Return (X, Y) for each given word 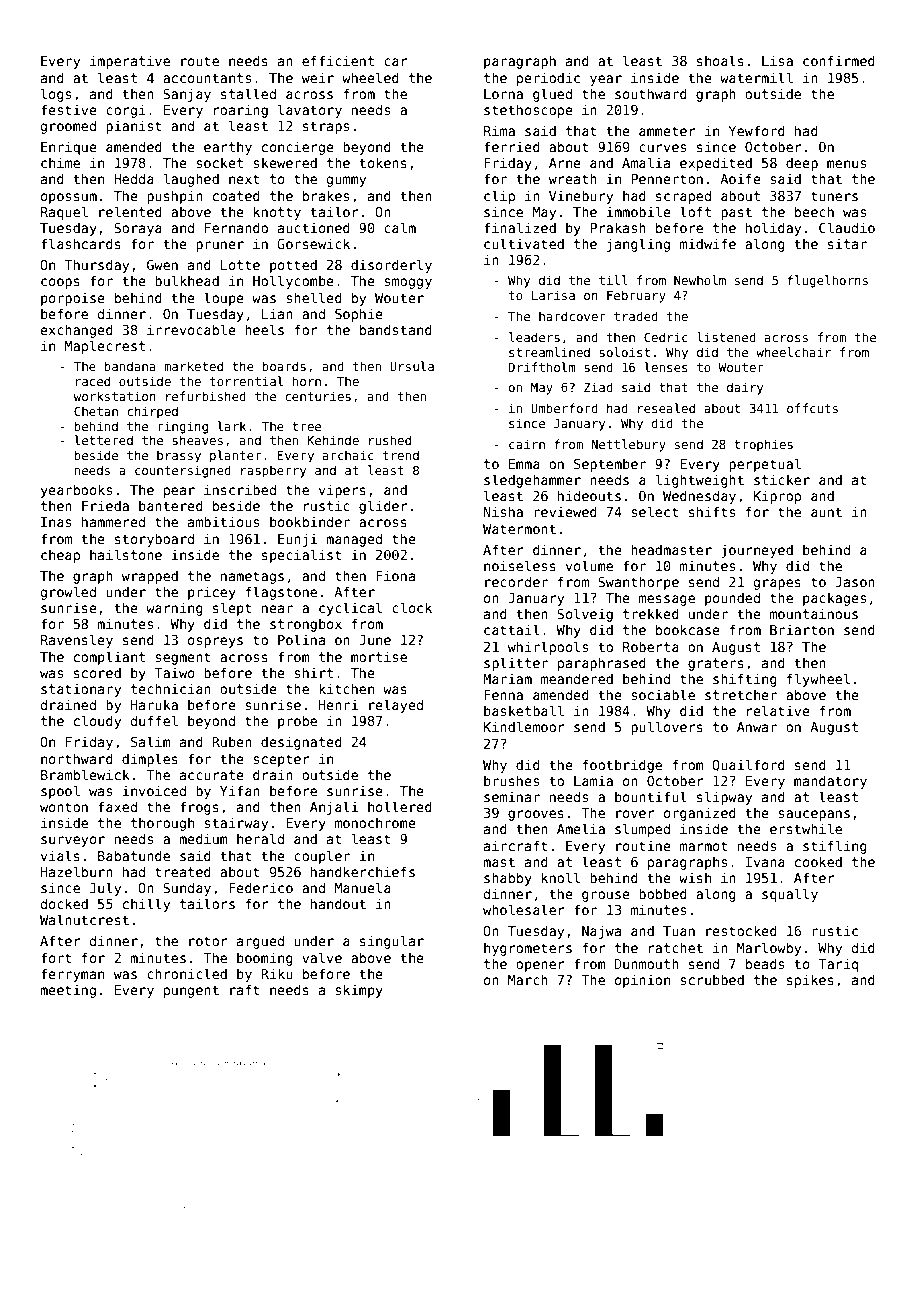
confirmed (839, 60)
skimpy (359, 991)
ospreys (215, 642)
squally (790, 895)
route (200, 61)
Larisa (553, 295)
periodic (548, 79)
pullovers (667, 728)
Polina (301, 639)
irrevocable (191, 329)
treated (183, 871)
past (736, 213)
